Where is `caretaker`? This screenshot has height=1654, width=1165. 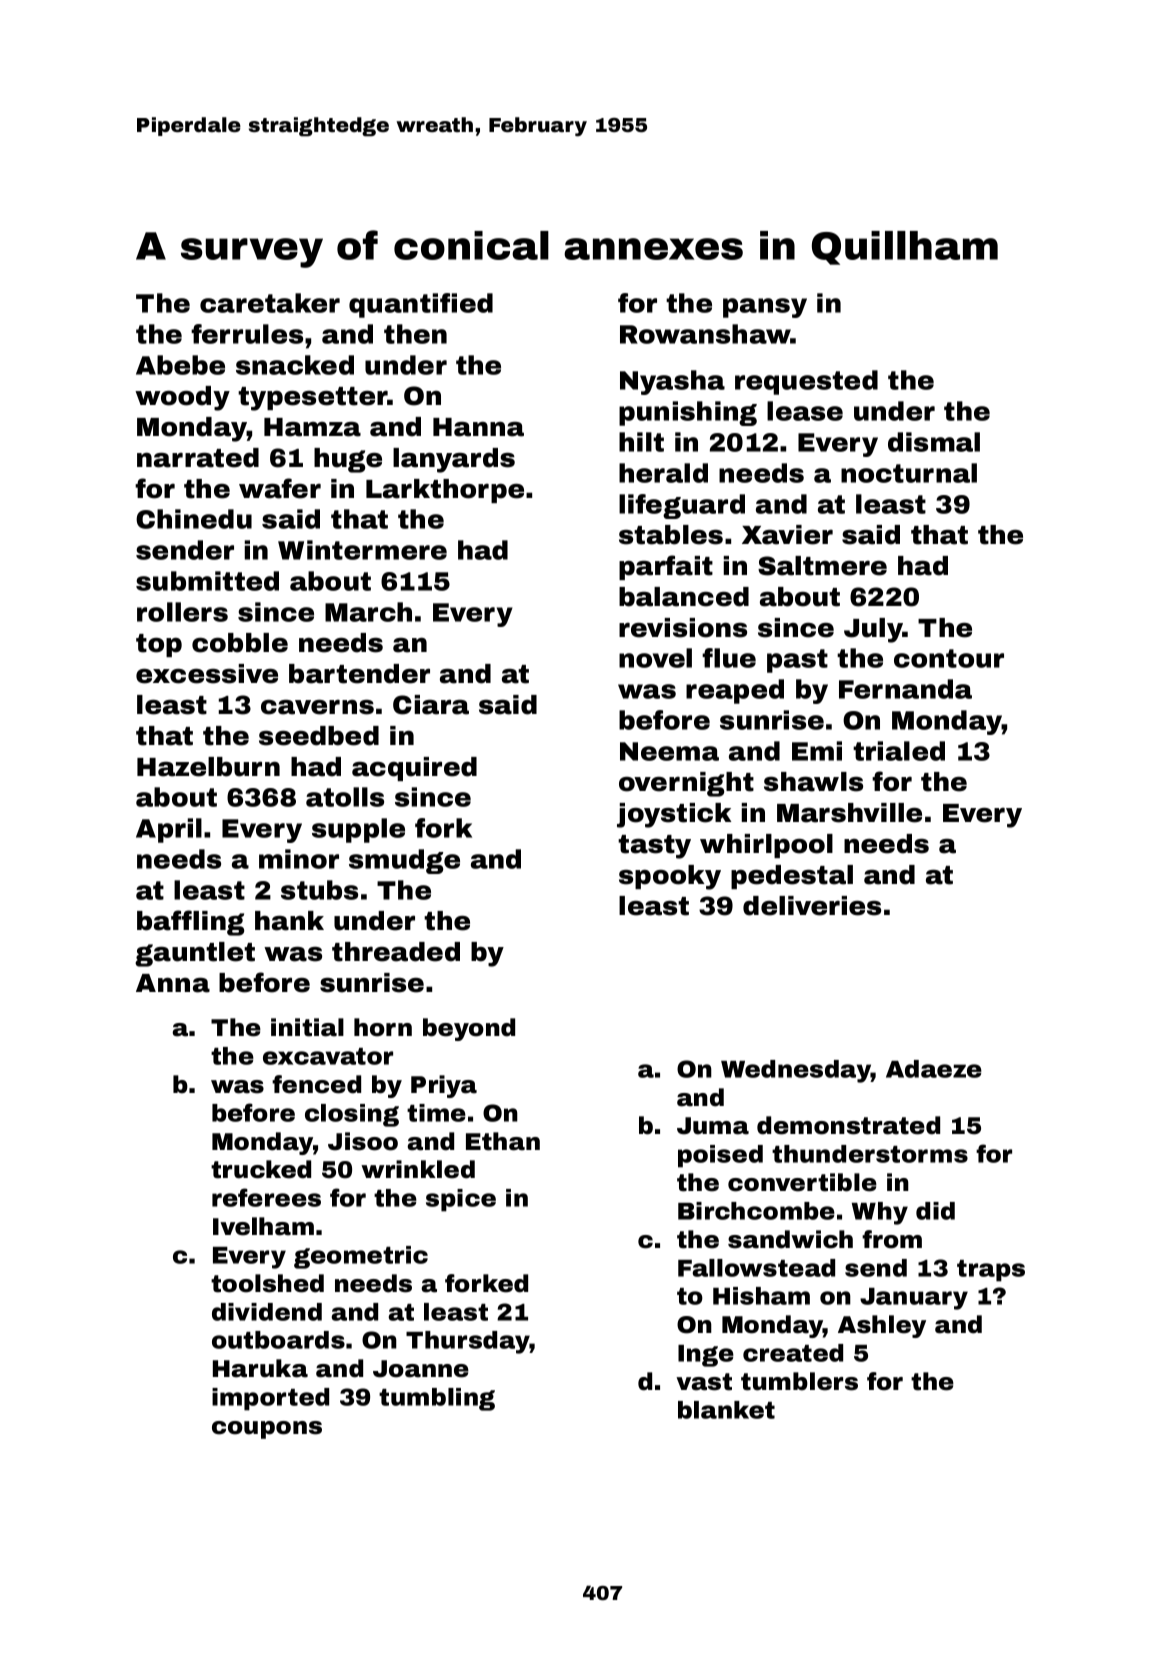 caretaker is located at coordinates (270, 303).
